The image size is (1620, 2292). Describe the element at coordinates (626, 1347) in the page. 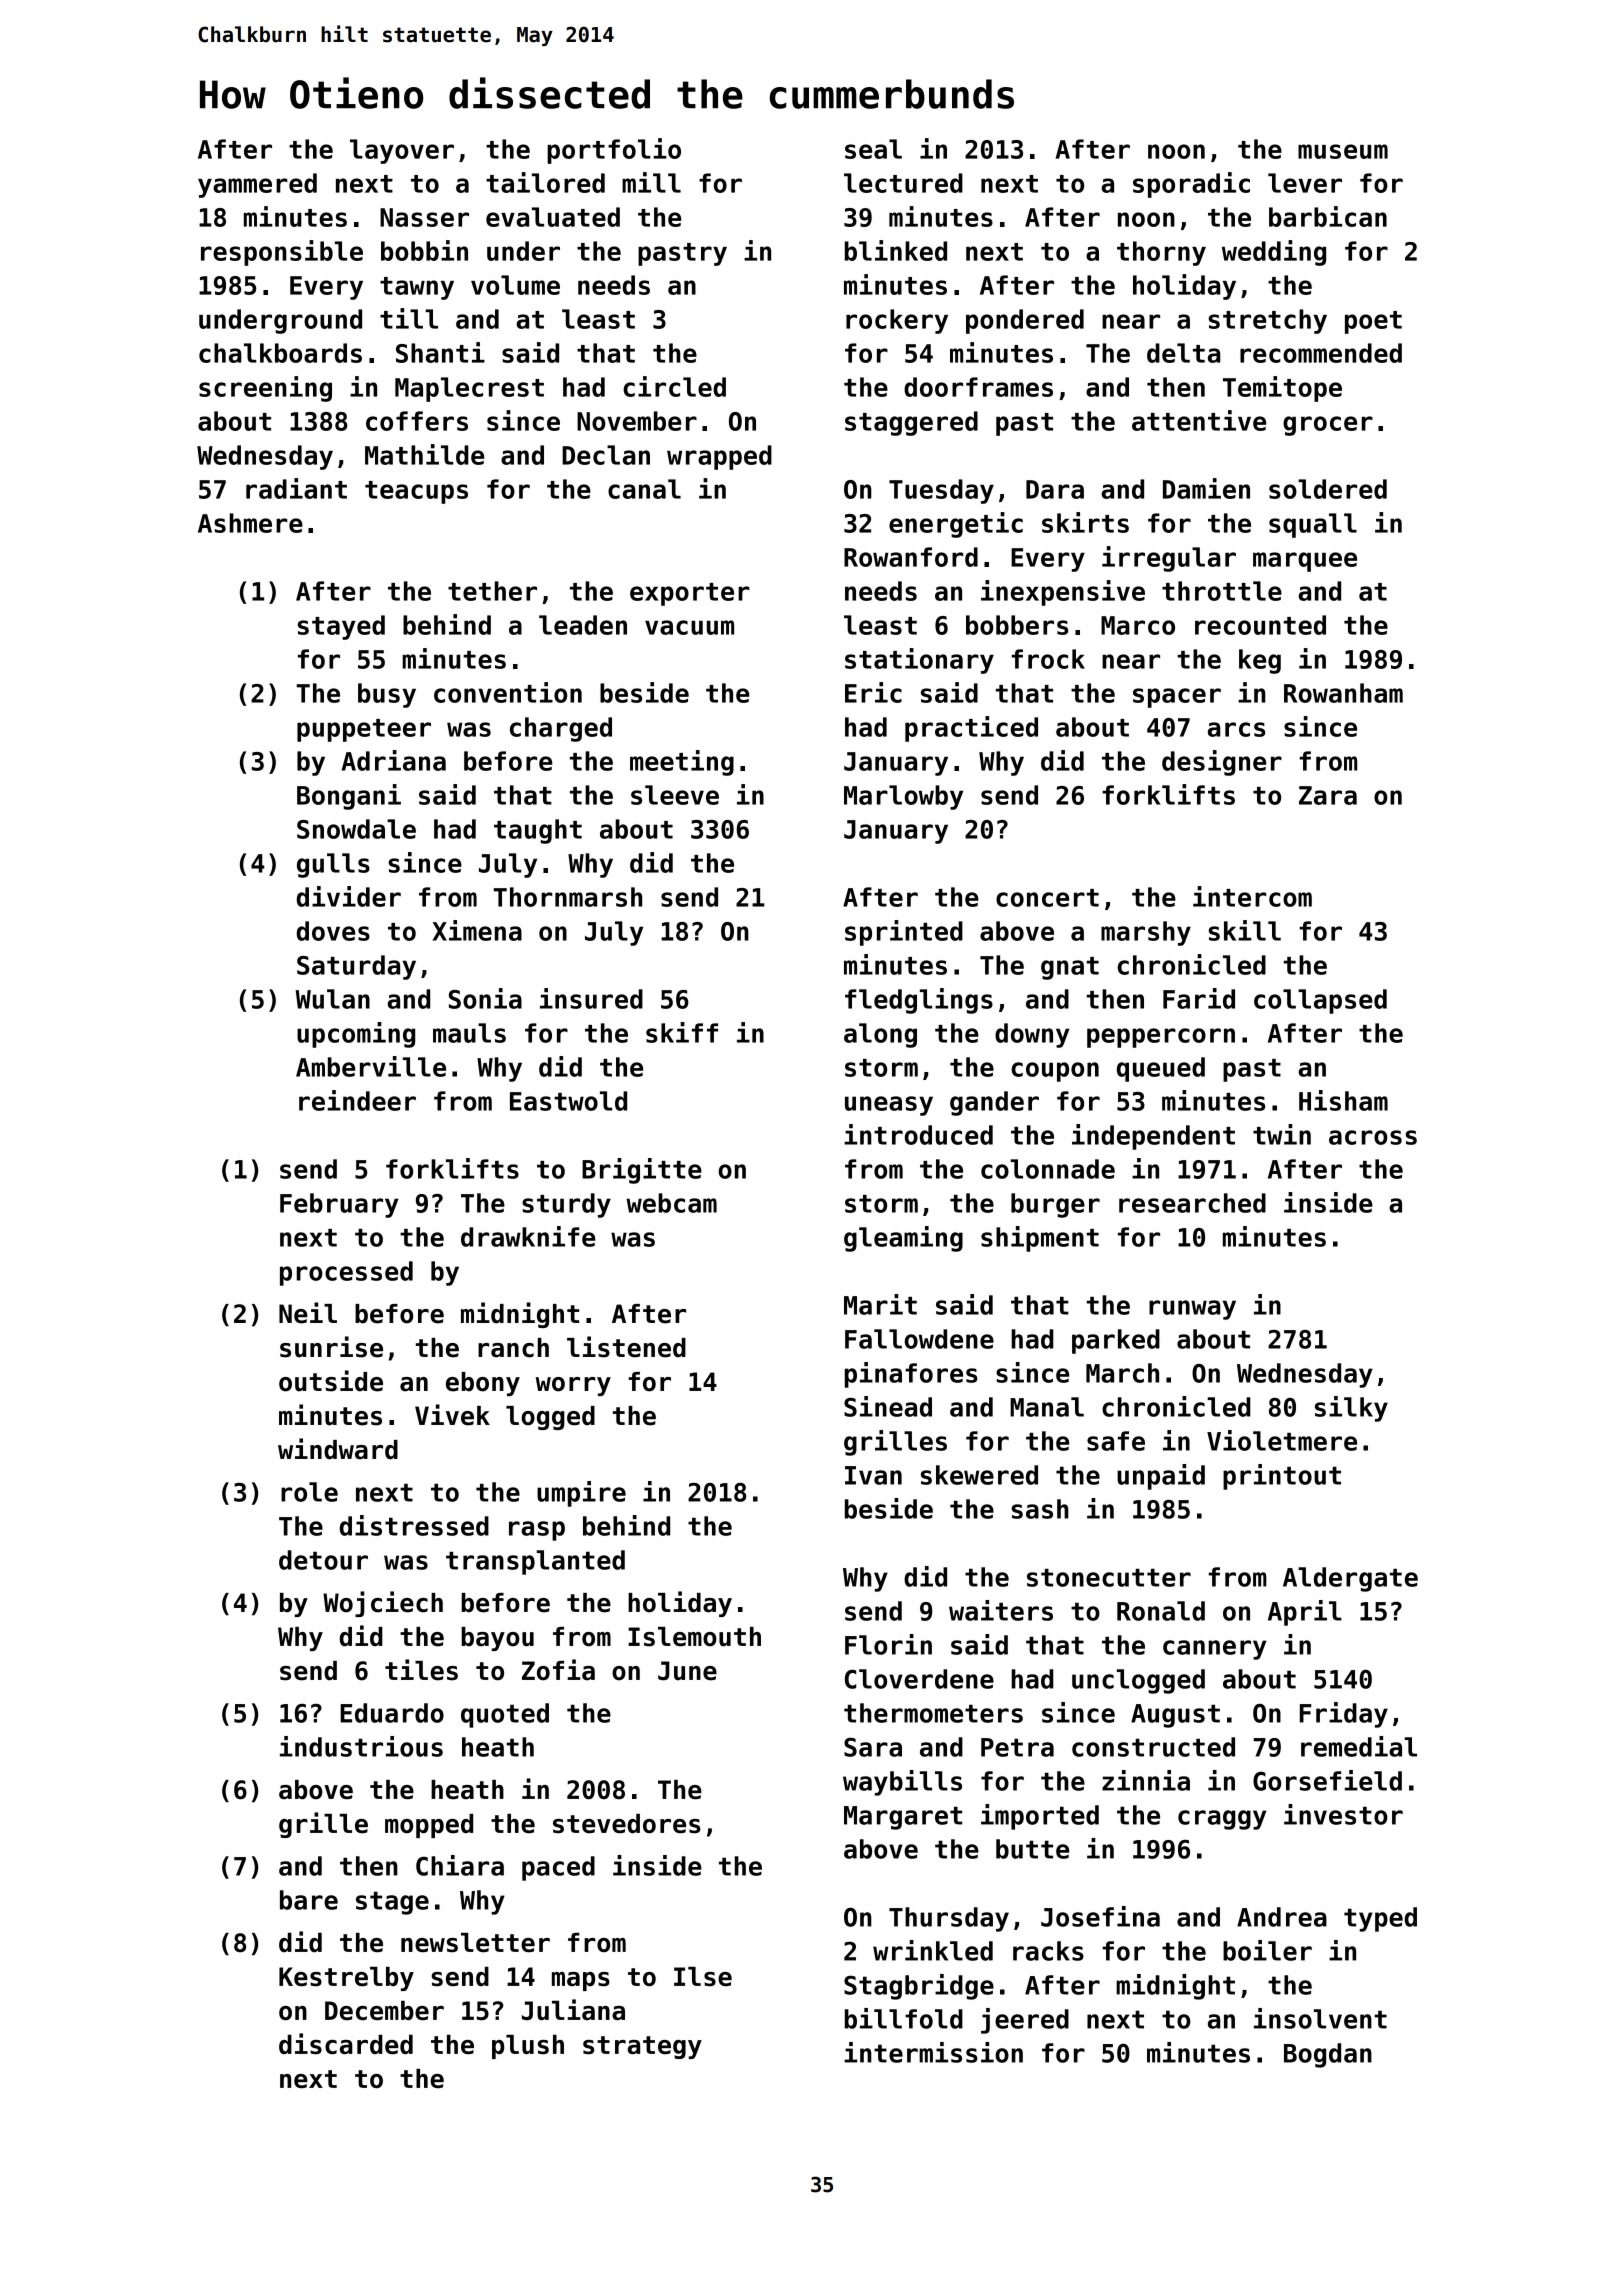

I see `listened` at that location.
